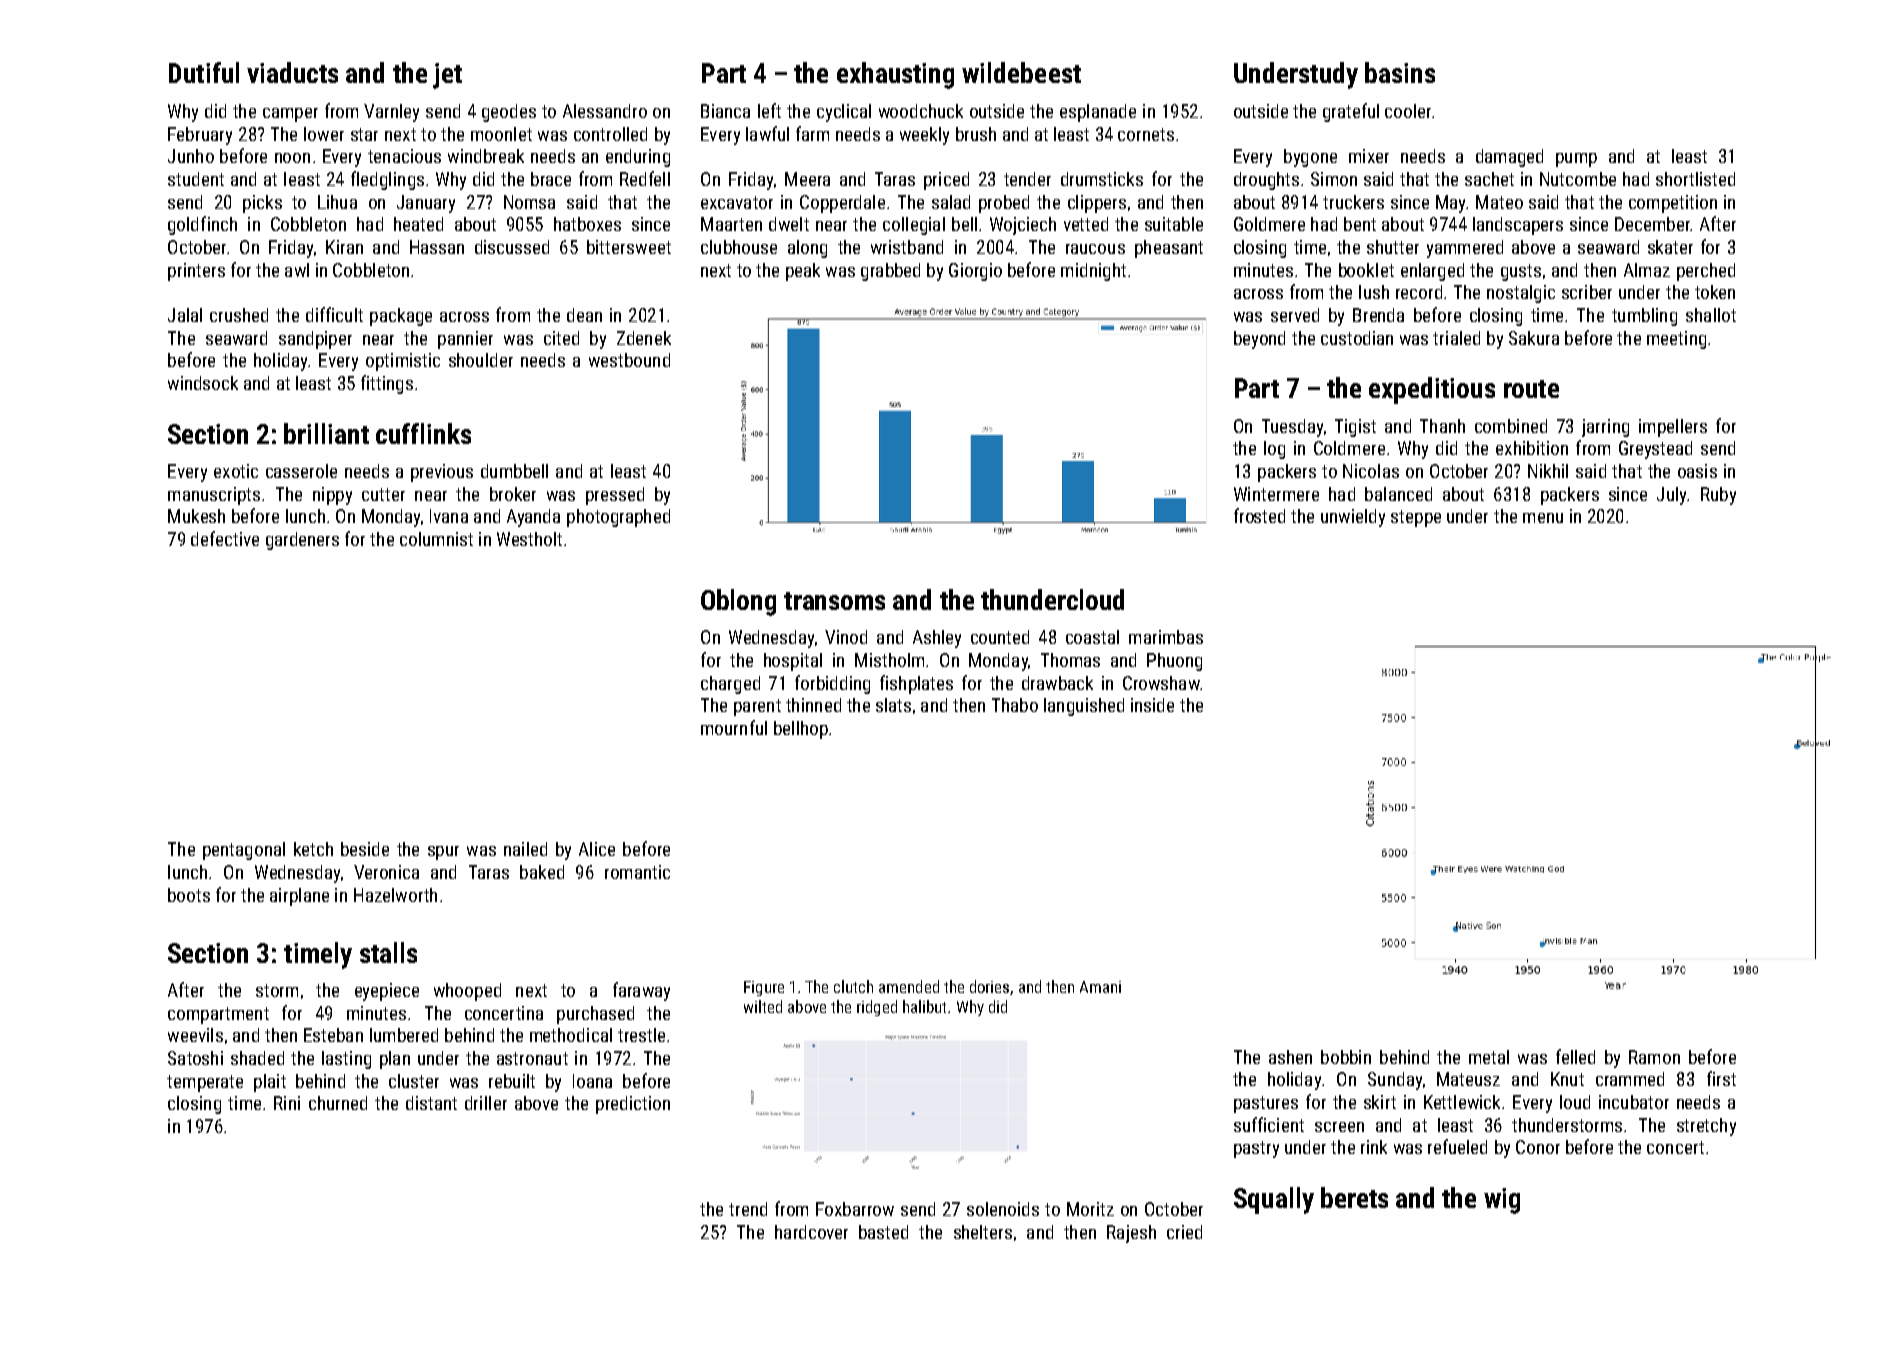  What do you see at coordinates (1531, 389) in the screenshot?
I see `route` at bounding box center [1531, 389].
